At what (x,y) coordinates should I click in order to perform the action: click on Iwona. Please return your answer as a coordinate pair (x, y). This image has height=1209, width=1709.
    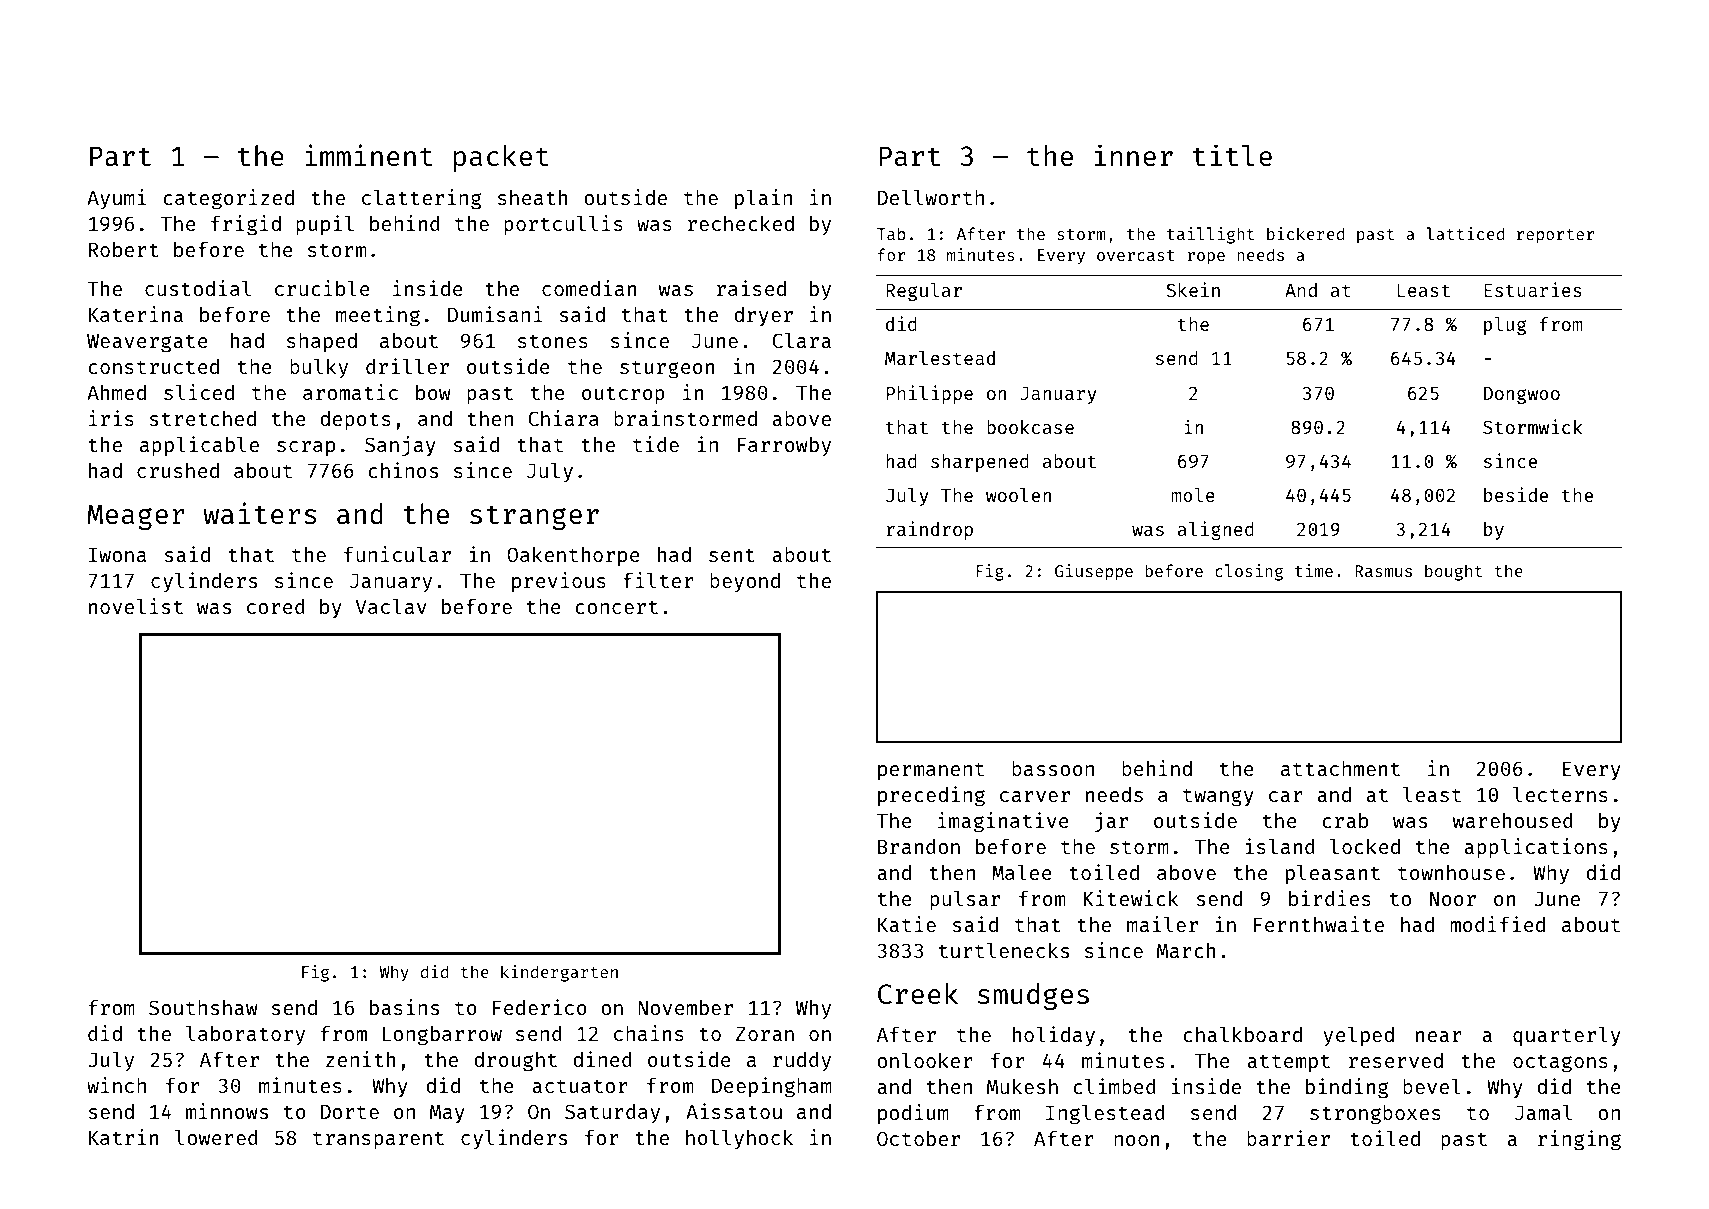
    Looking at the image, I should click on (117, 554).
